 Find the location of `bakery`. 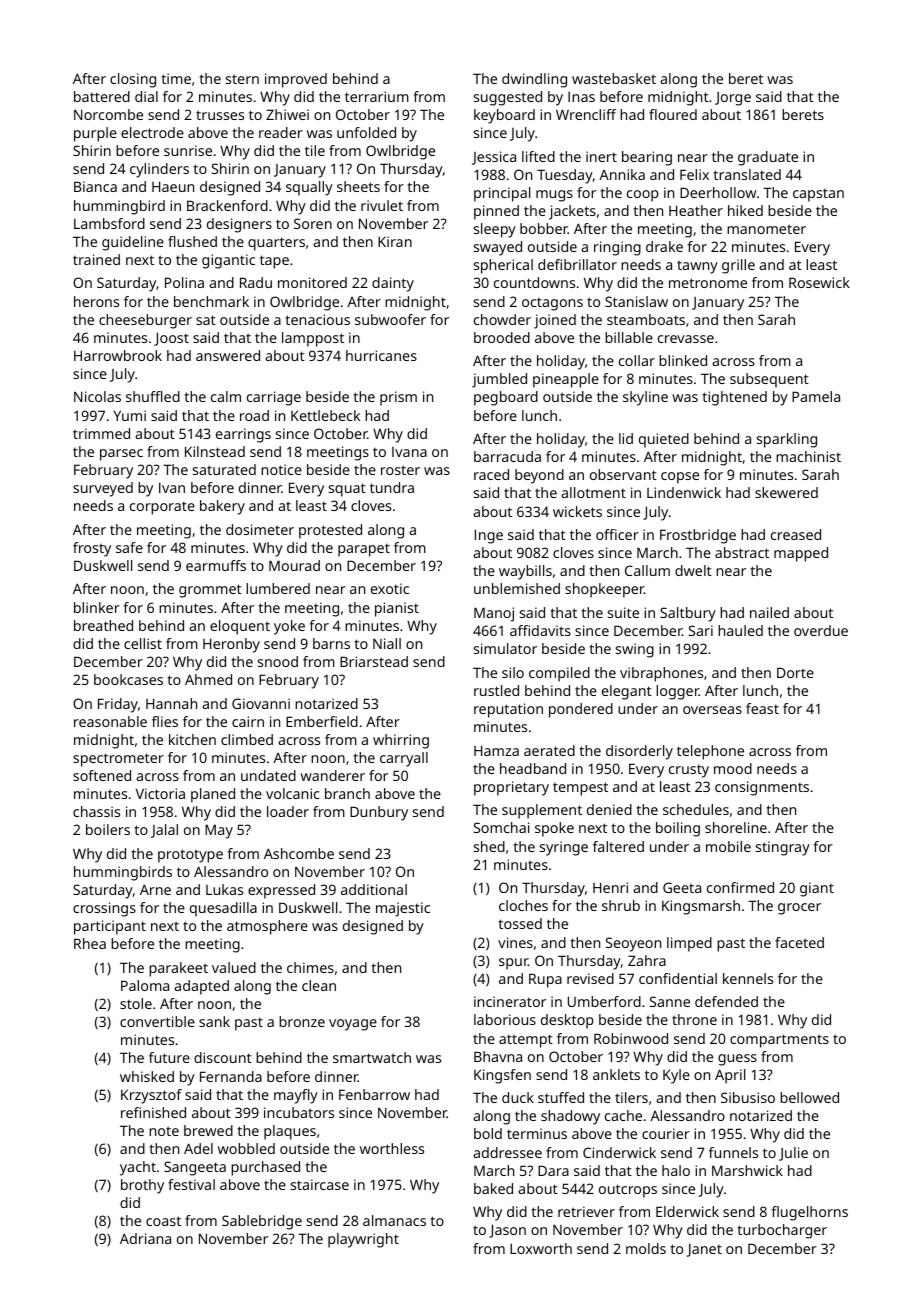

bakery is located at coordinates (222, 507).
